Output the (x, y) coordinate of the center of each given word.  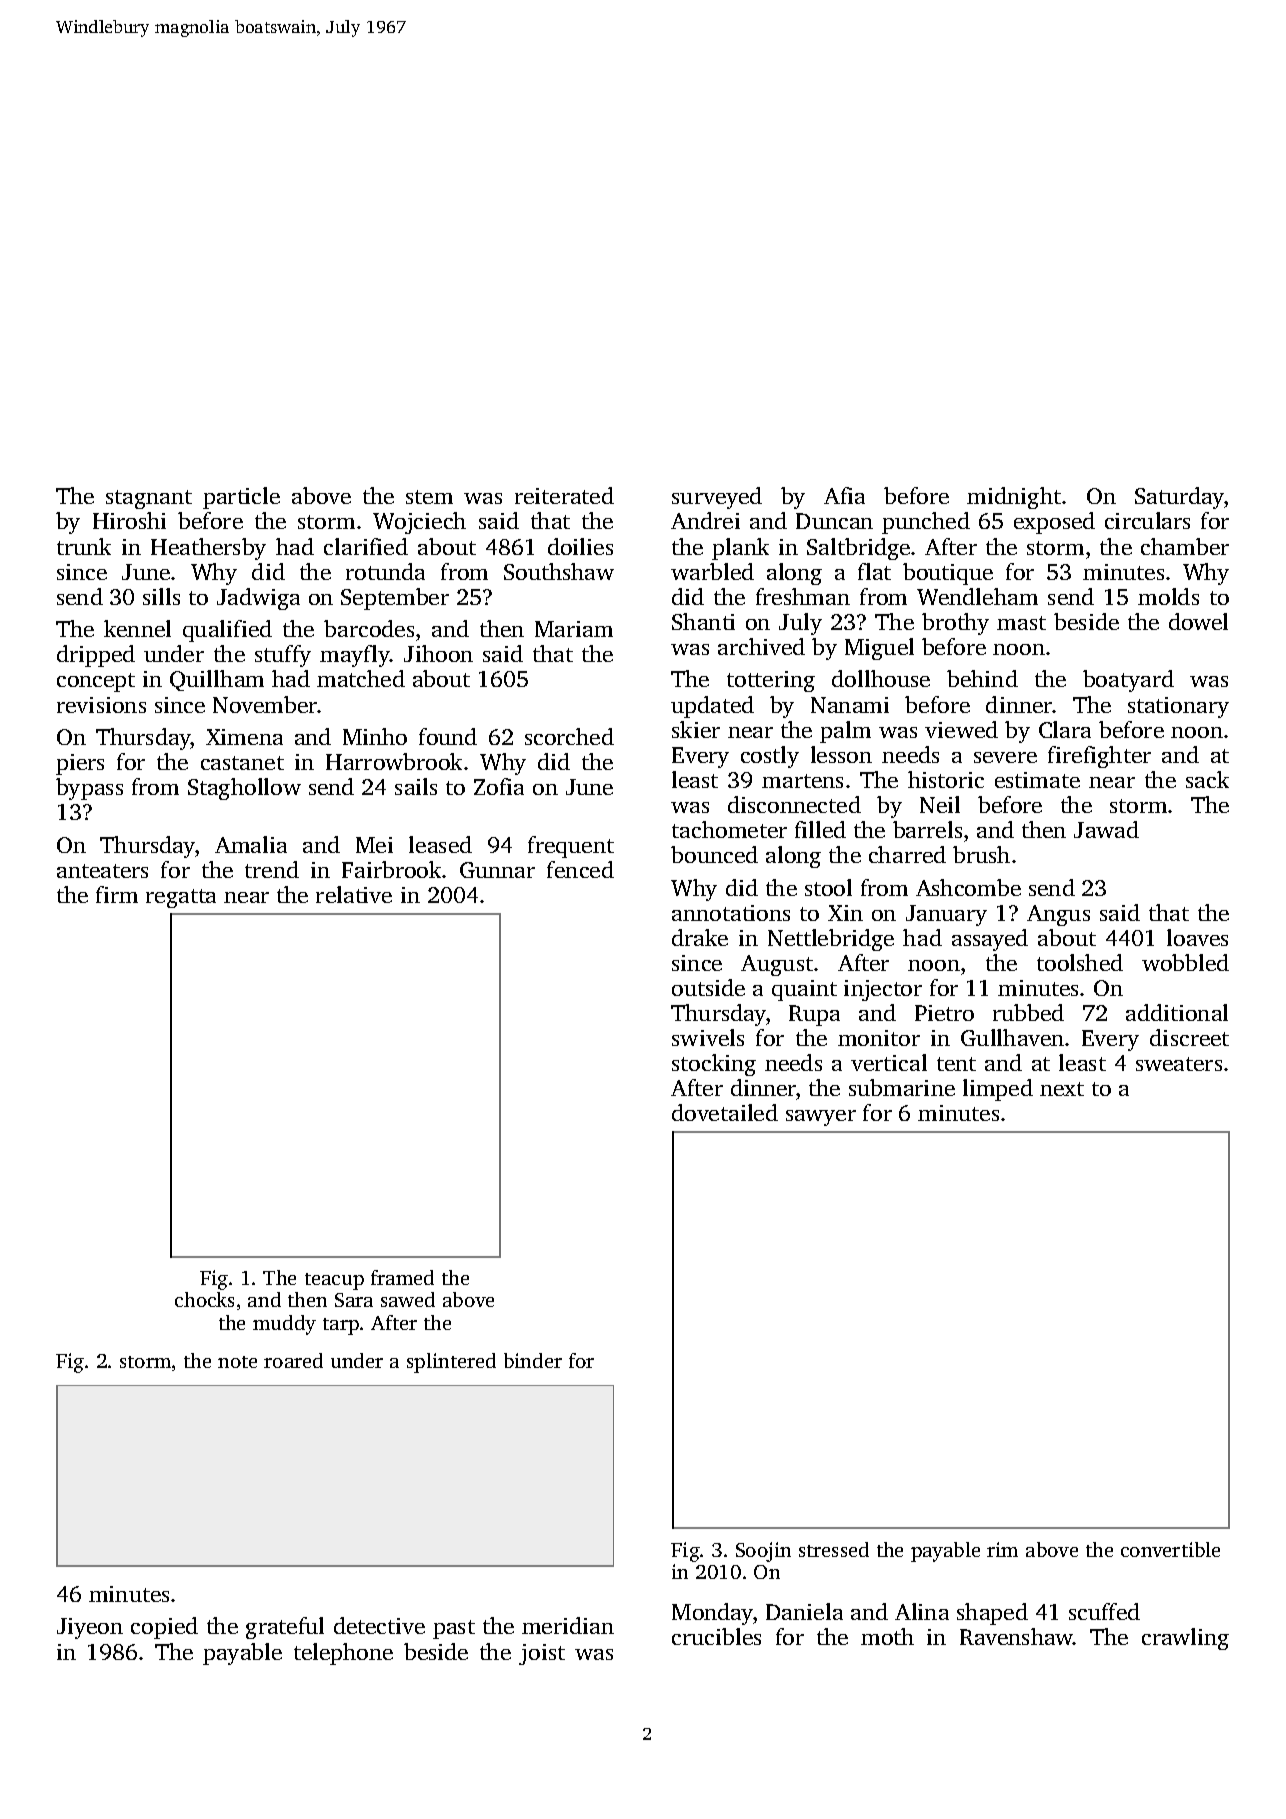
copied (164, 1628)
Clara (1065, 729)
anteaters (102, 871)
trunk (84, 546)
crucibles (716, 1636)
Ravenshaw (1016, 1636)
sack (1207, 779)
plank (740, 549)
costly (770, 757)
